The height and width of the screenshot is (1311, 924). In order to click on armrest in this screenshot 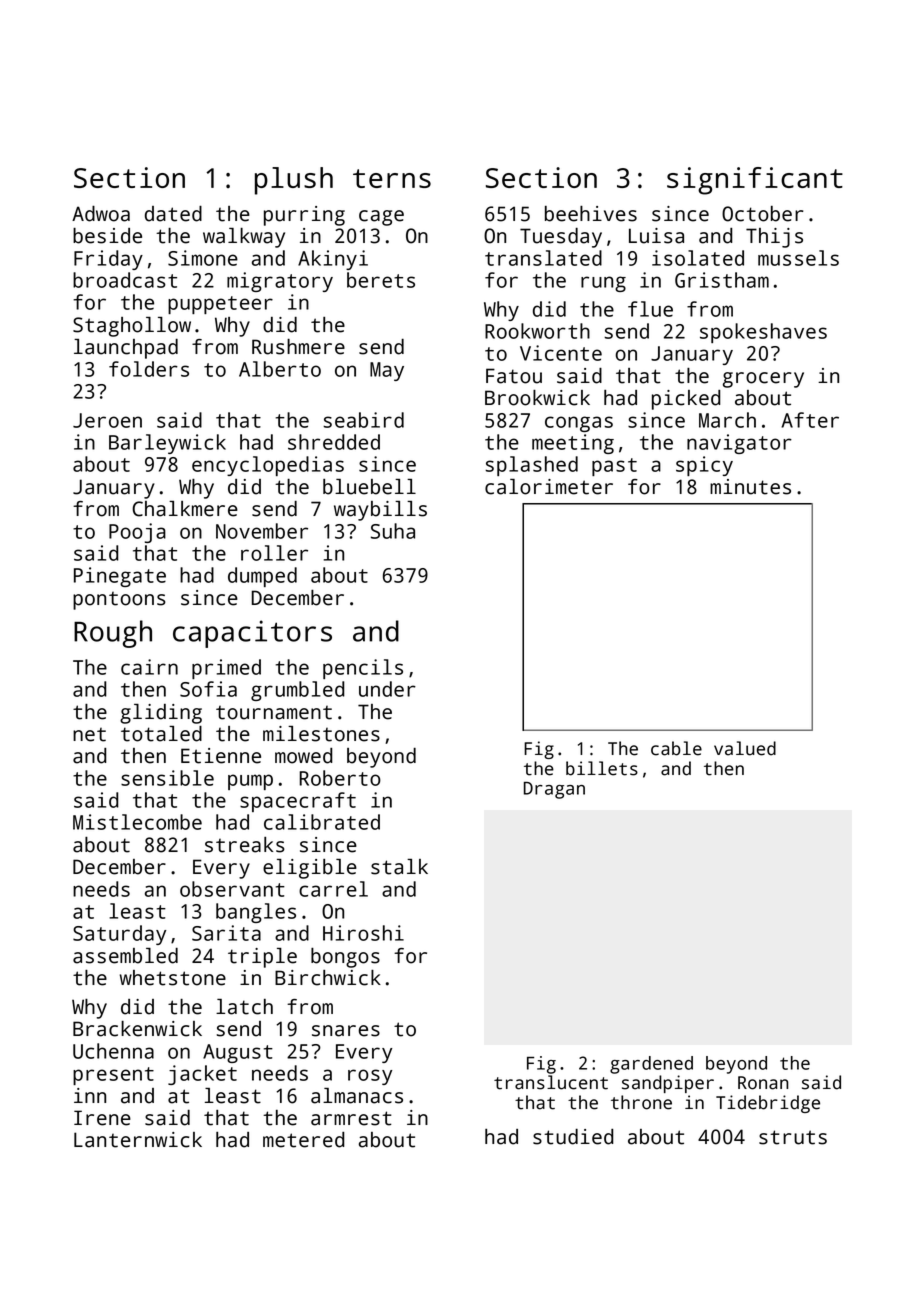, I will do `click(351, 1118)`.
